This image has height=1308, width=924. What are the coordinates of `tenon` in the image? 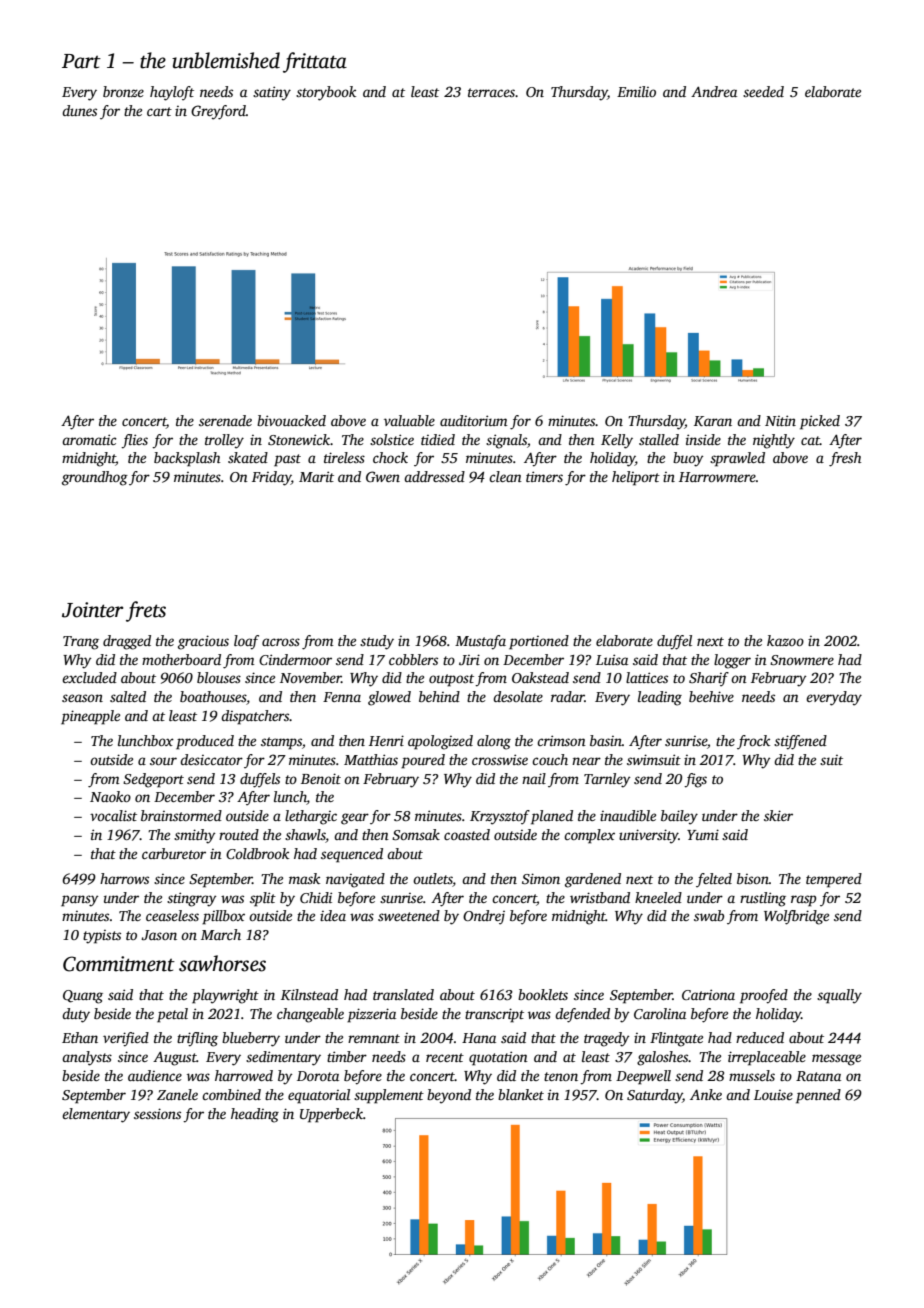 It's located at (561, 1076).
